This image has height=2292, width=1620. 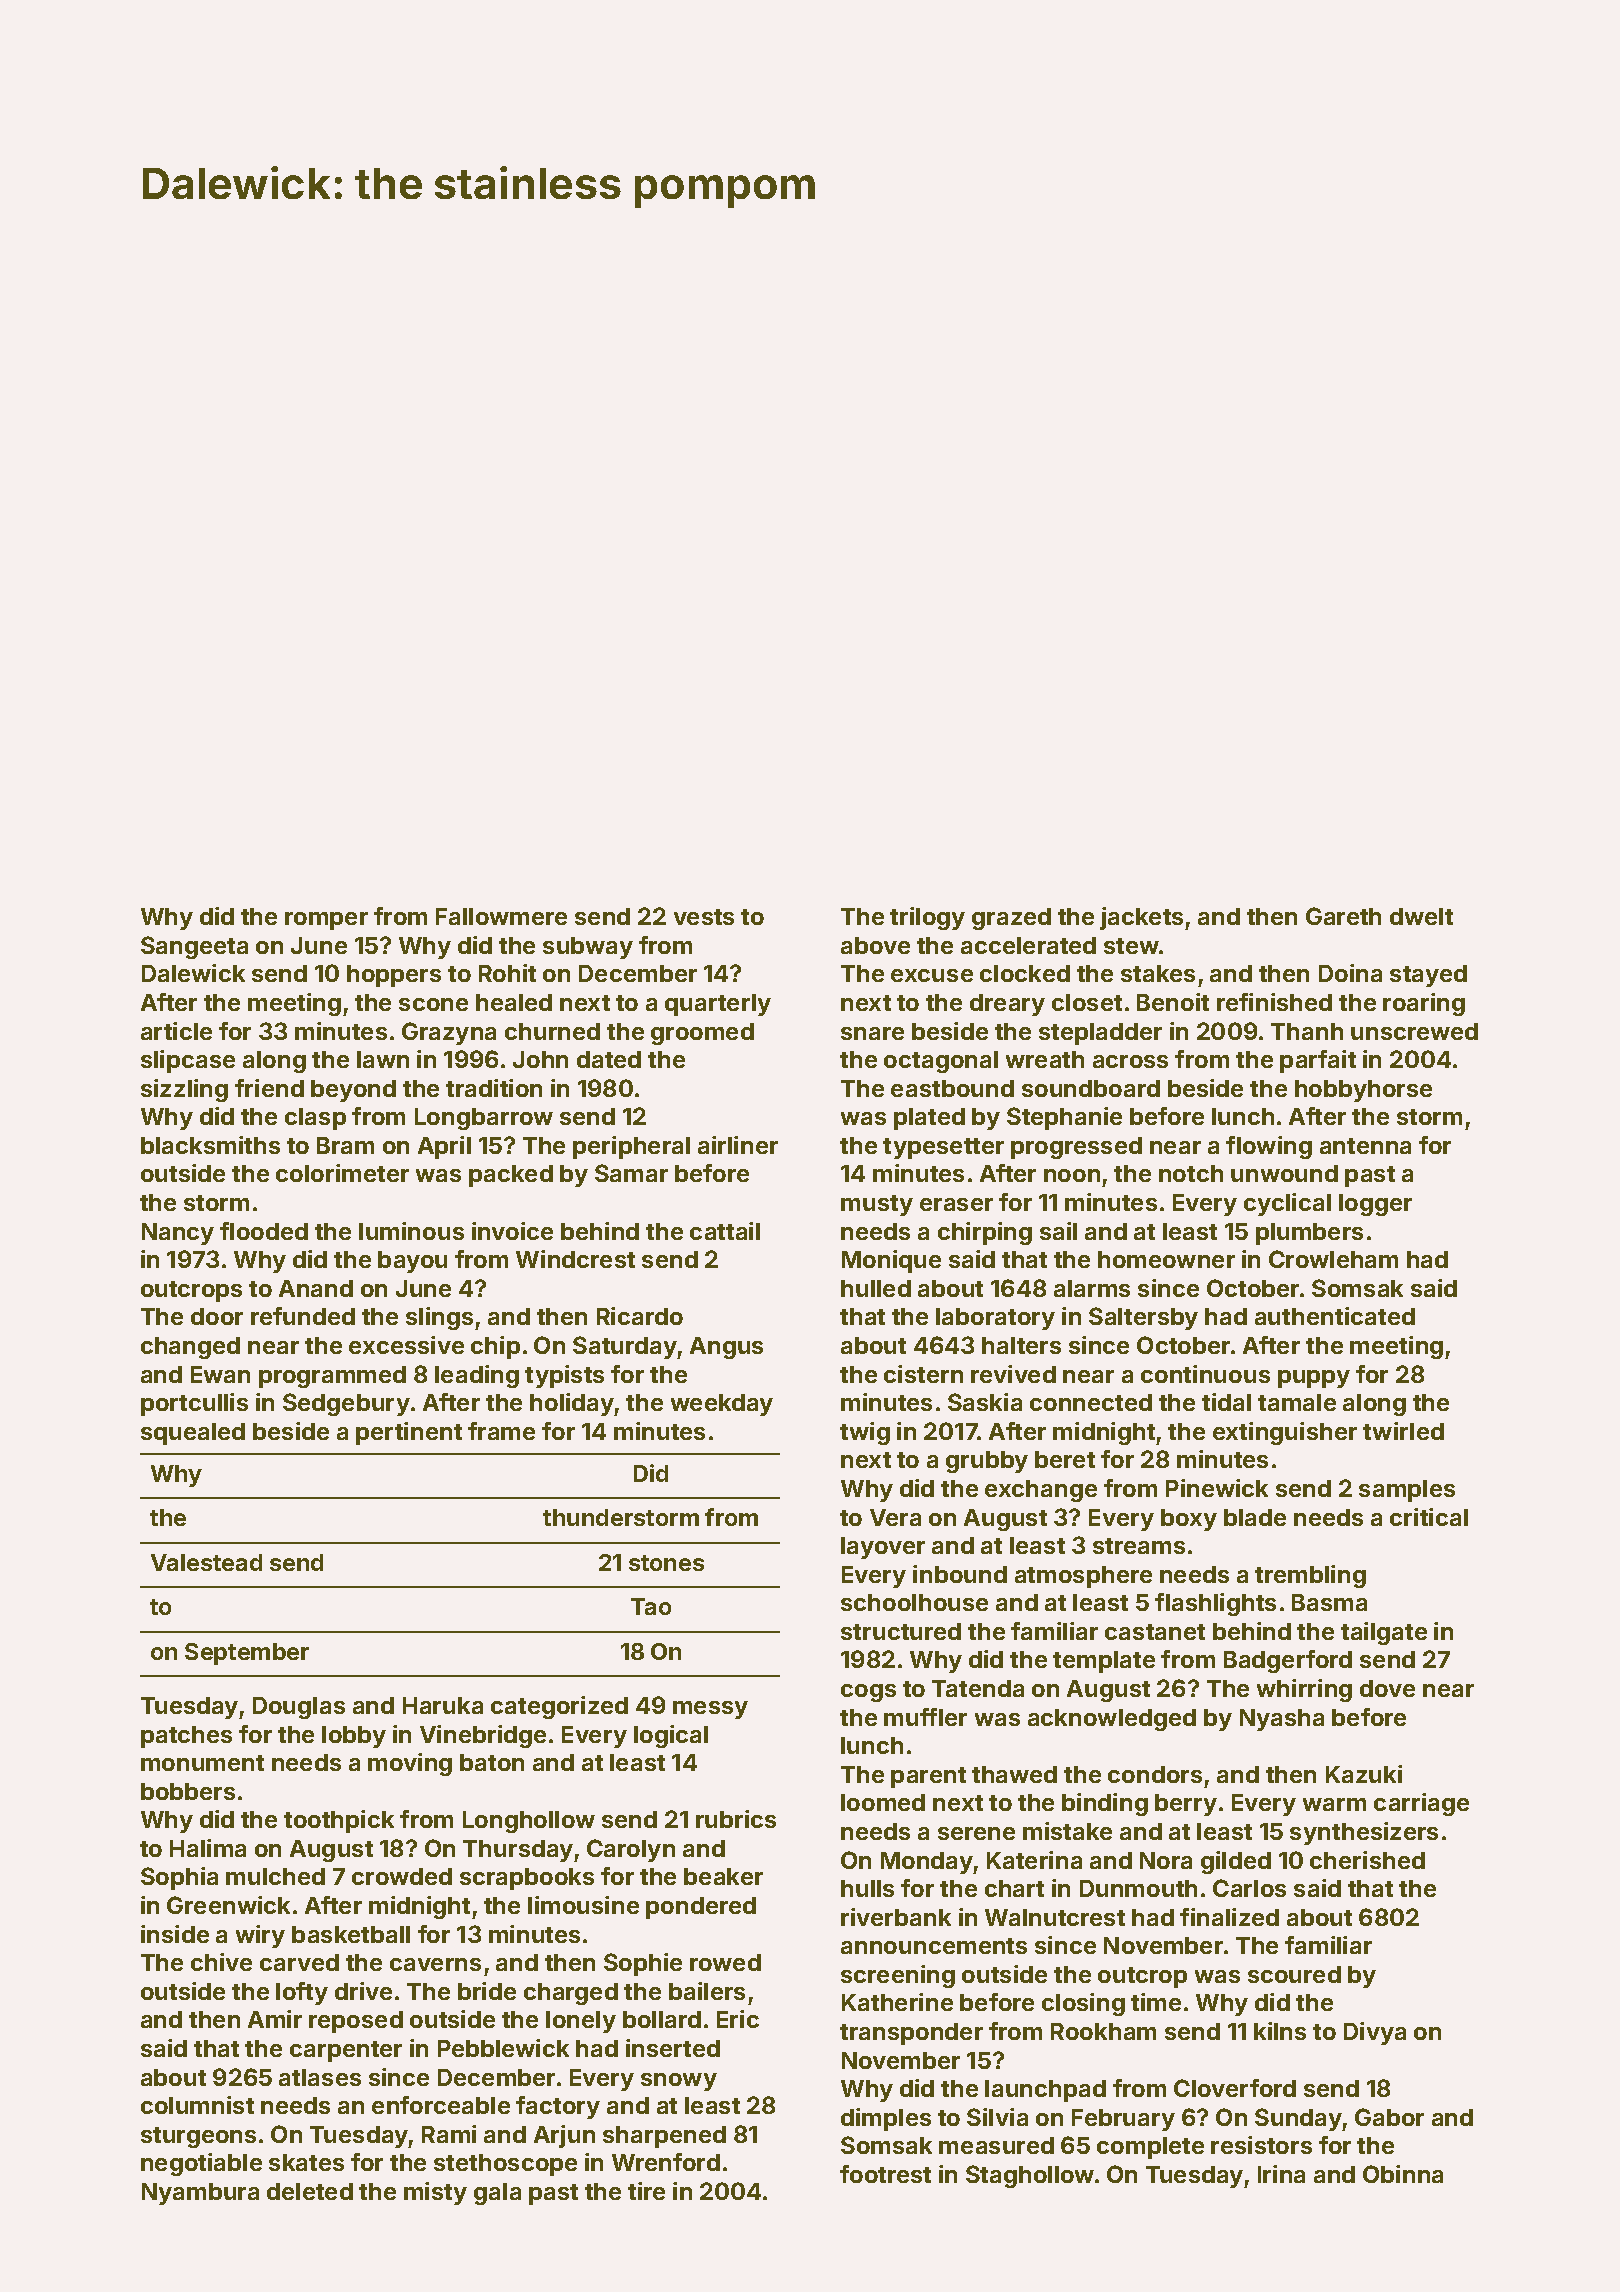 What do you see at coordinates (927, 918) in the image?
I see `trilogy` at bounding box center [927, 918].
